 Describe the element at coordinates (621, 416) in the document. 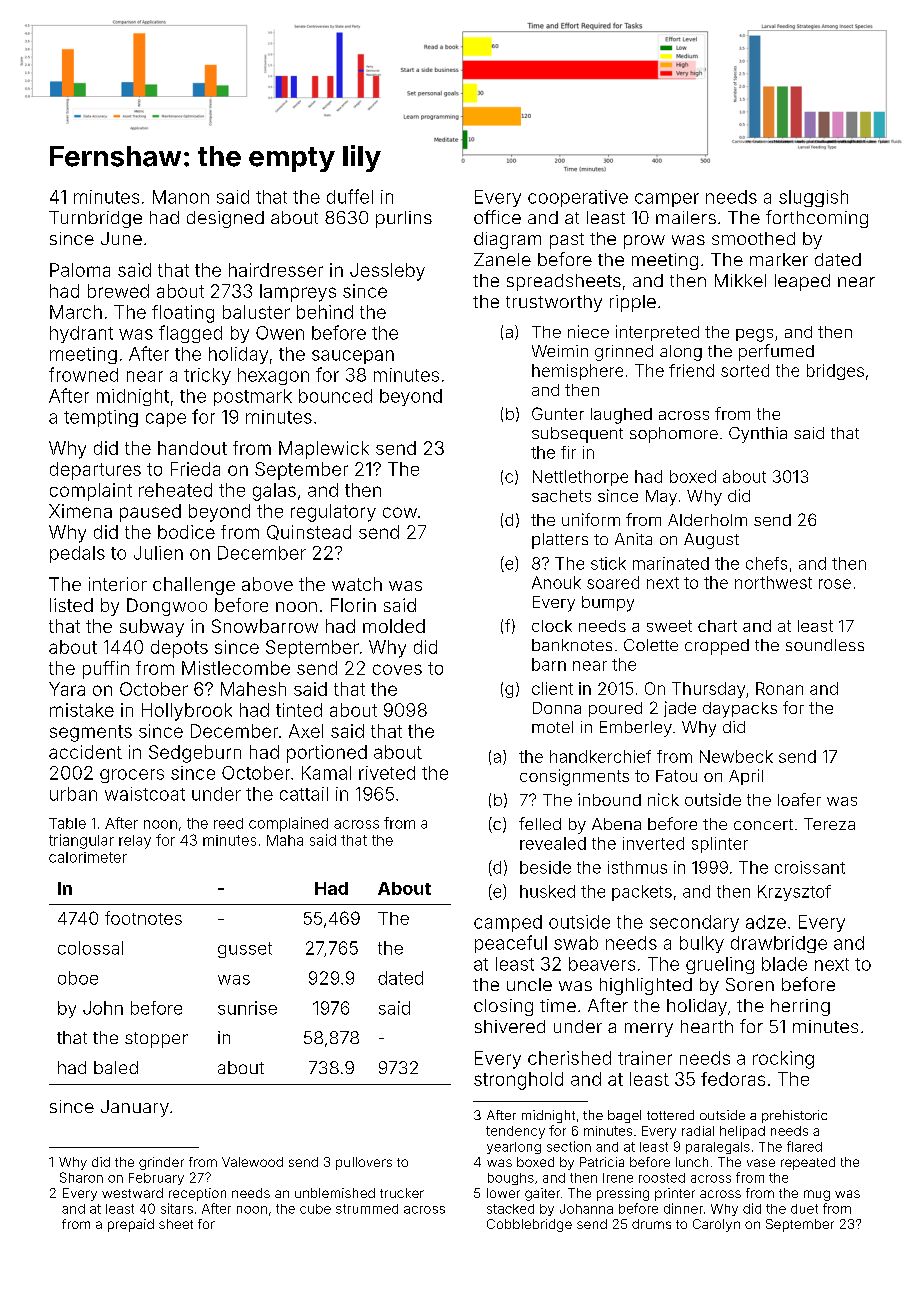

I see `laughed` at that location.
